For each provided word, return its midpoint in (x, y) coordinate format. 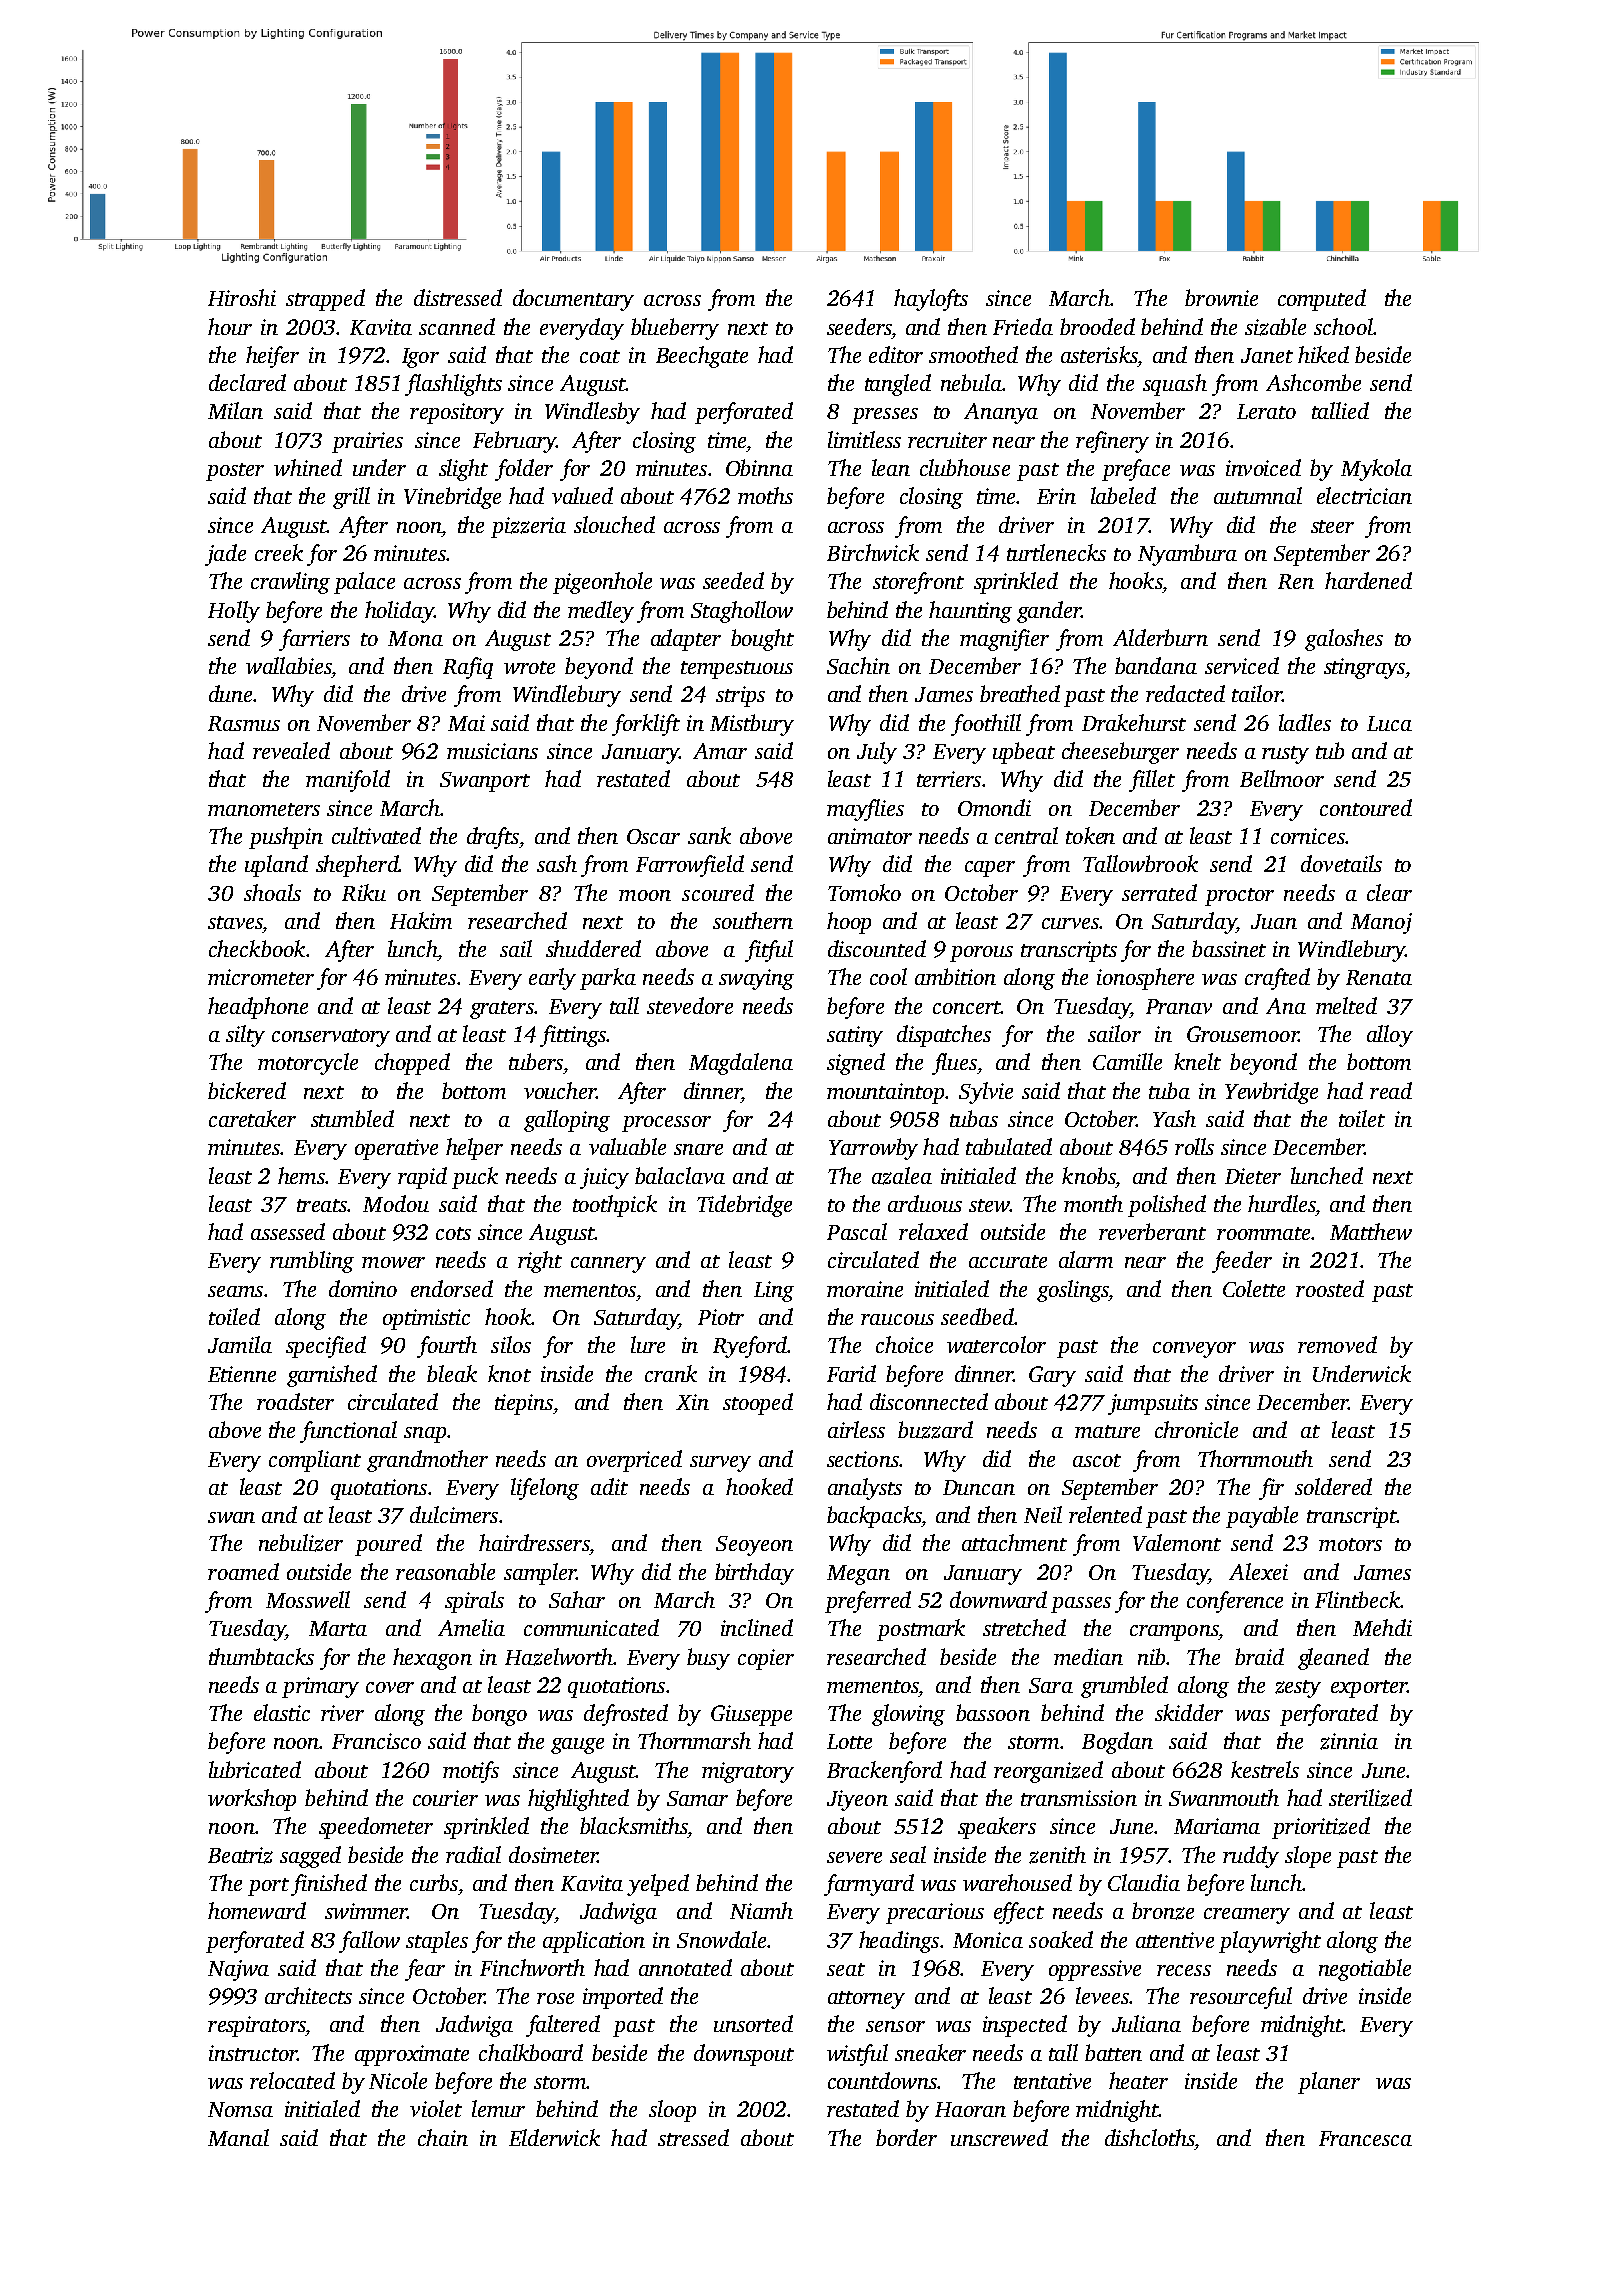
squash (1175, 385)
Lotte (849, 1741)
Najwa (238, 1970)
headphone (258, 1008)
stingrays (1364, 668)
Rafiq (468, 668)
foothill (986, 725)
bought (762, 640)
